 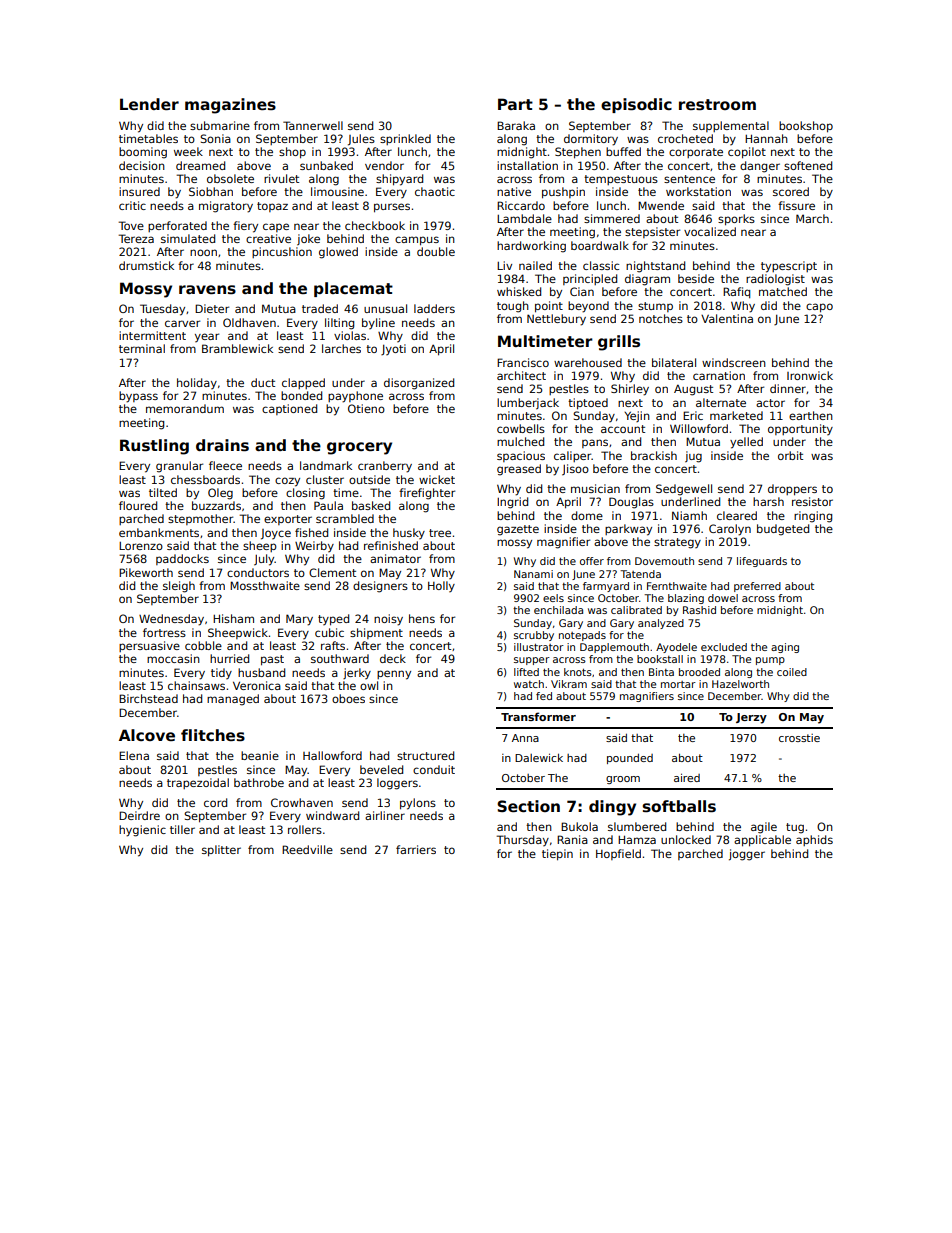 What do you see at coordinates (808, 165) in the document?
I see `softened` at bounding box center [808, 165].
